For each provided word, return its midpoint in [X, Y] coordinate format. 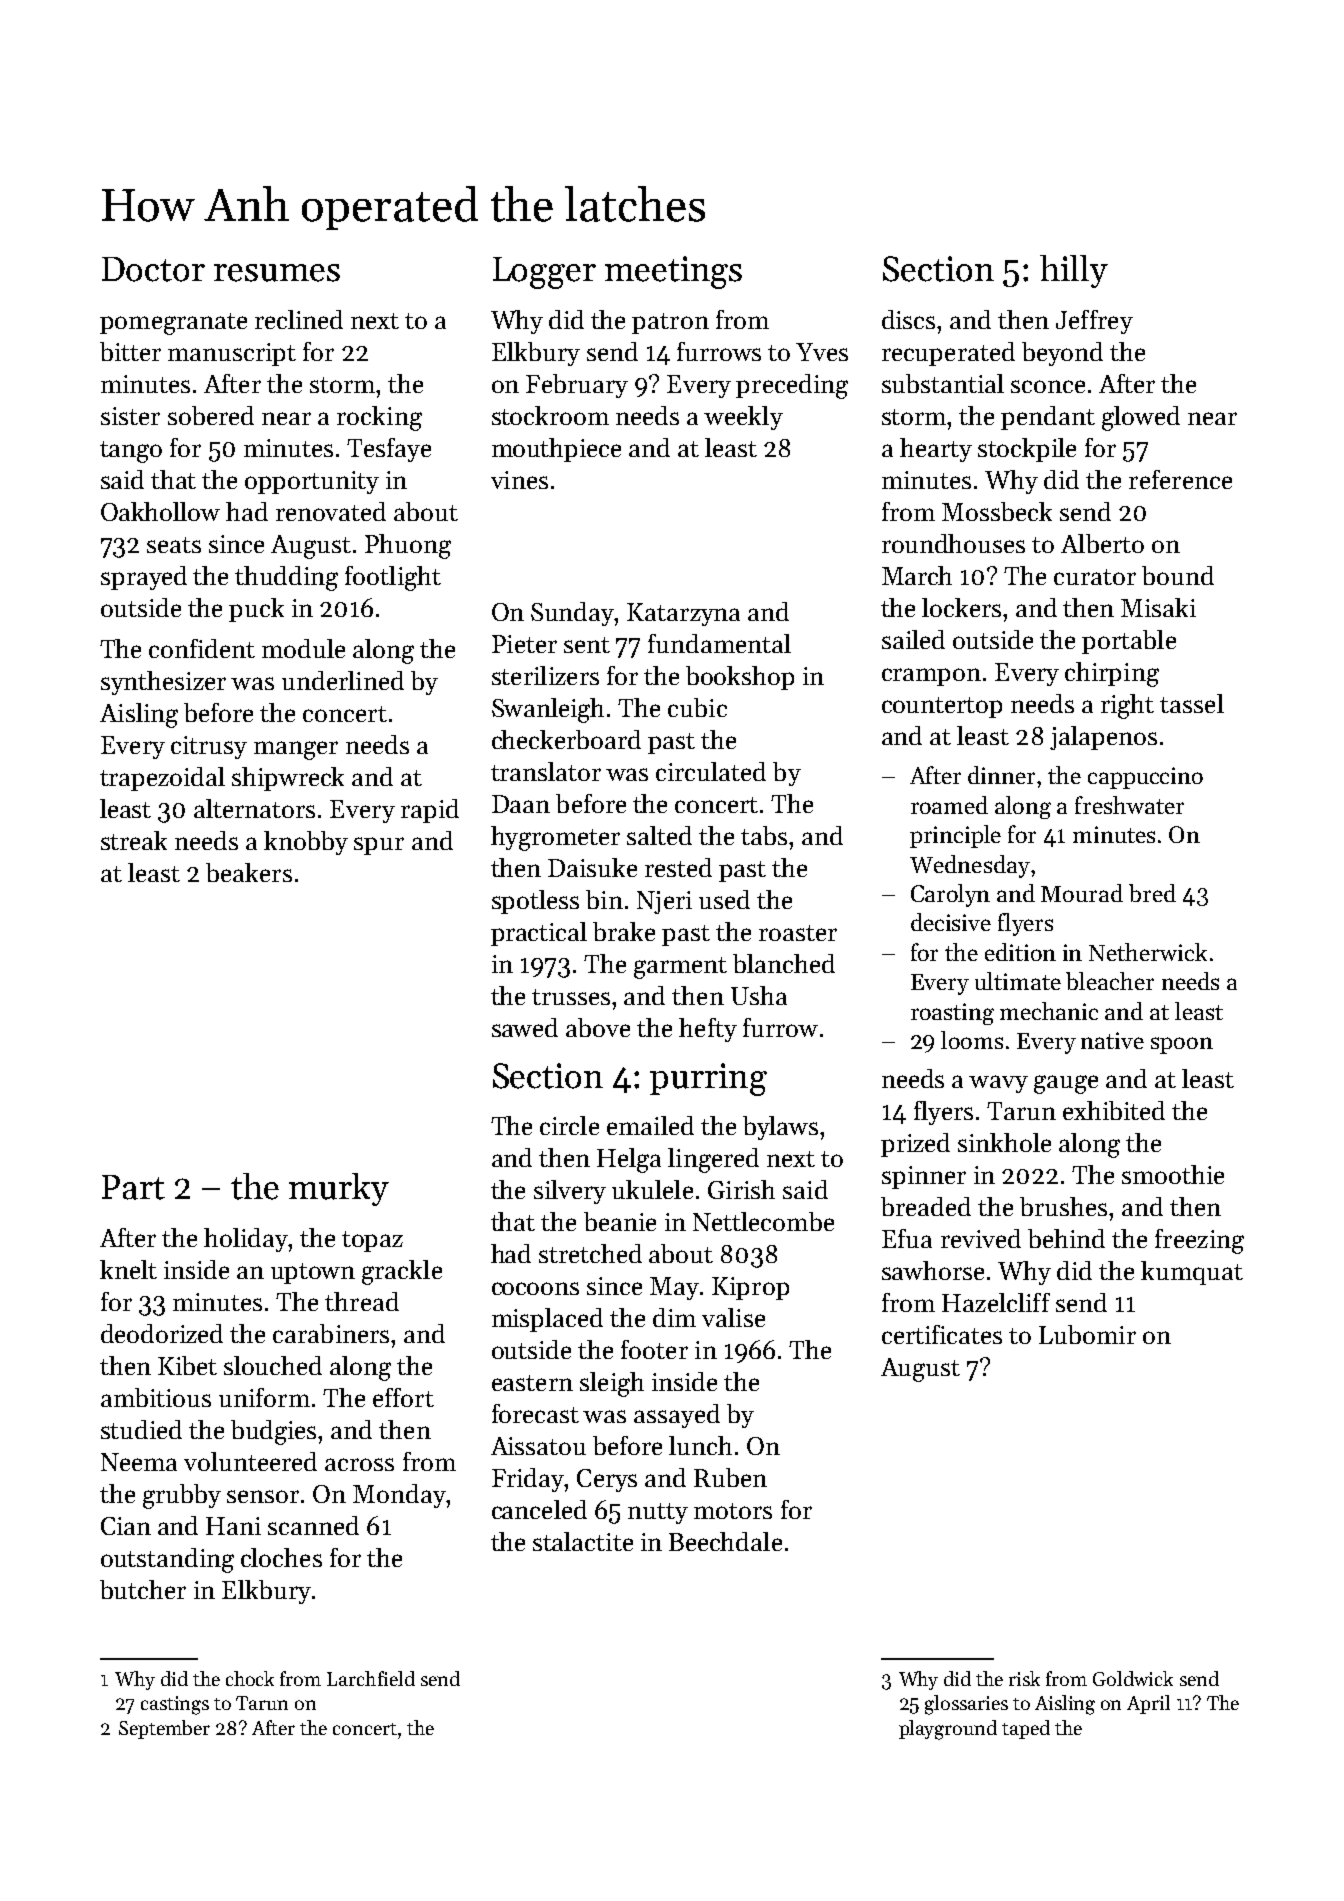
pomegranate [173, 324]
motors [733, 1511]
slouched [273, 1365]
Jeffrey [1094, 322]
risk [1024, 1678]
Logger [544, 273]
